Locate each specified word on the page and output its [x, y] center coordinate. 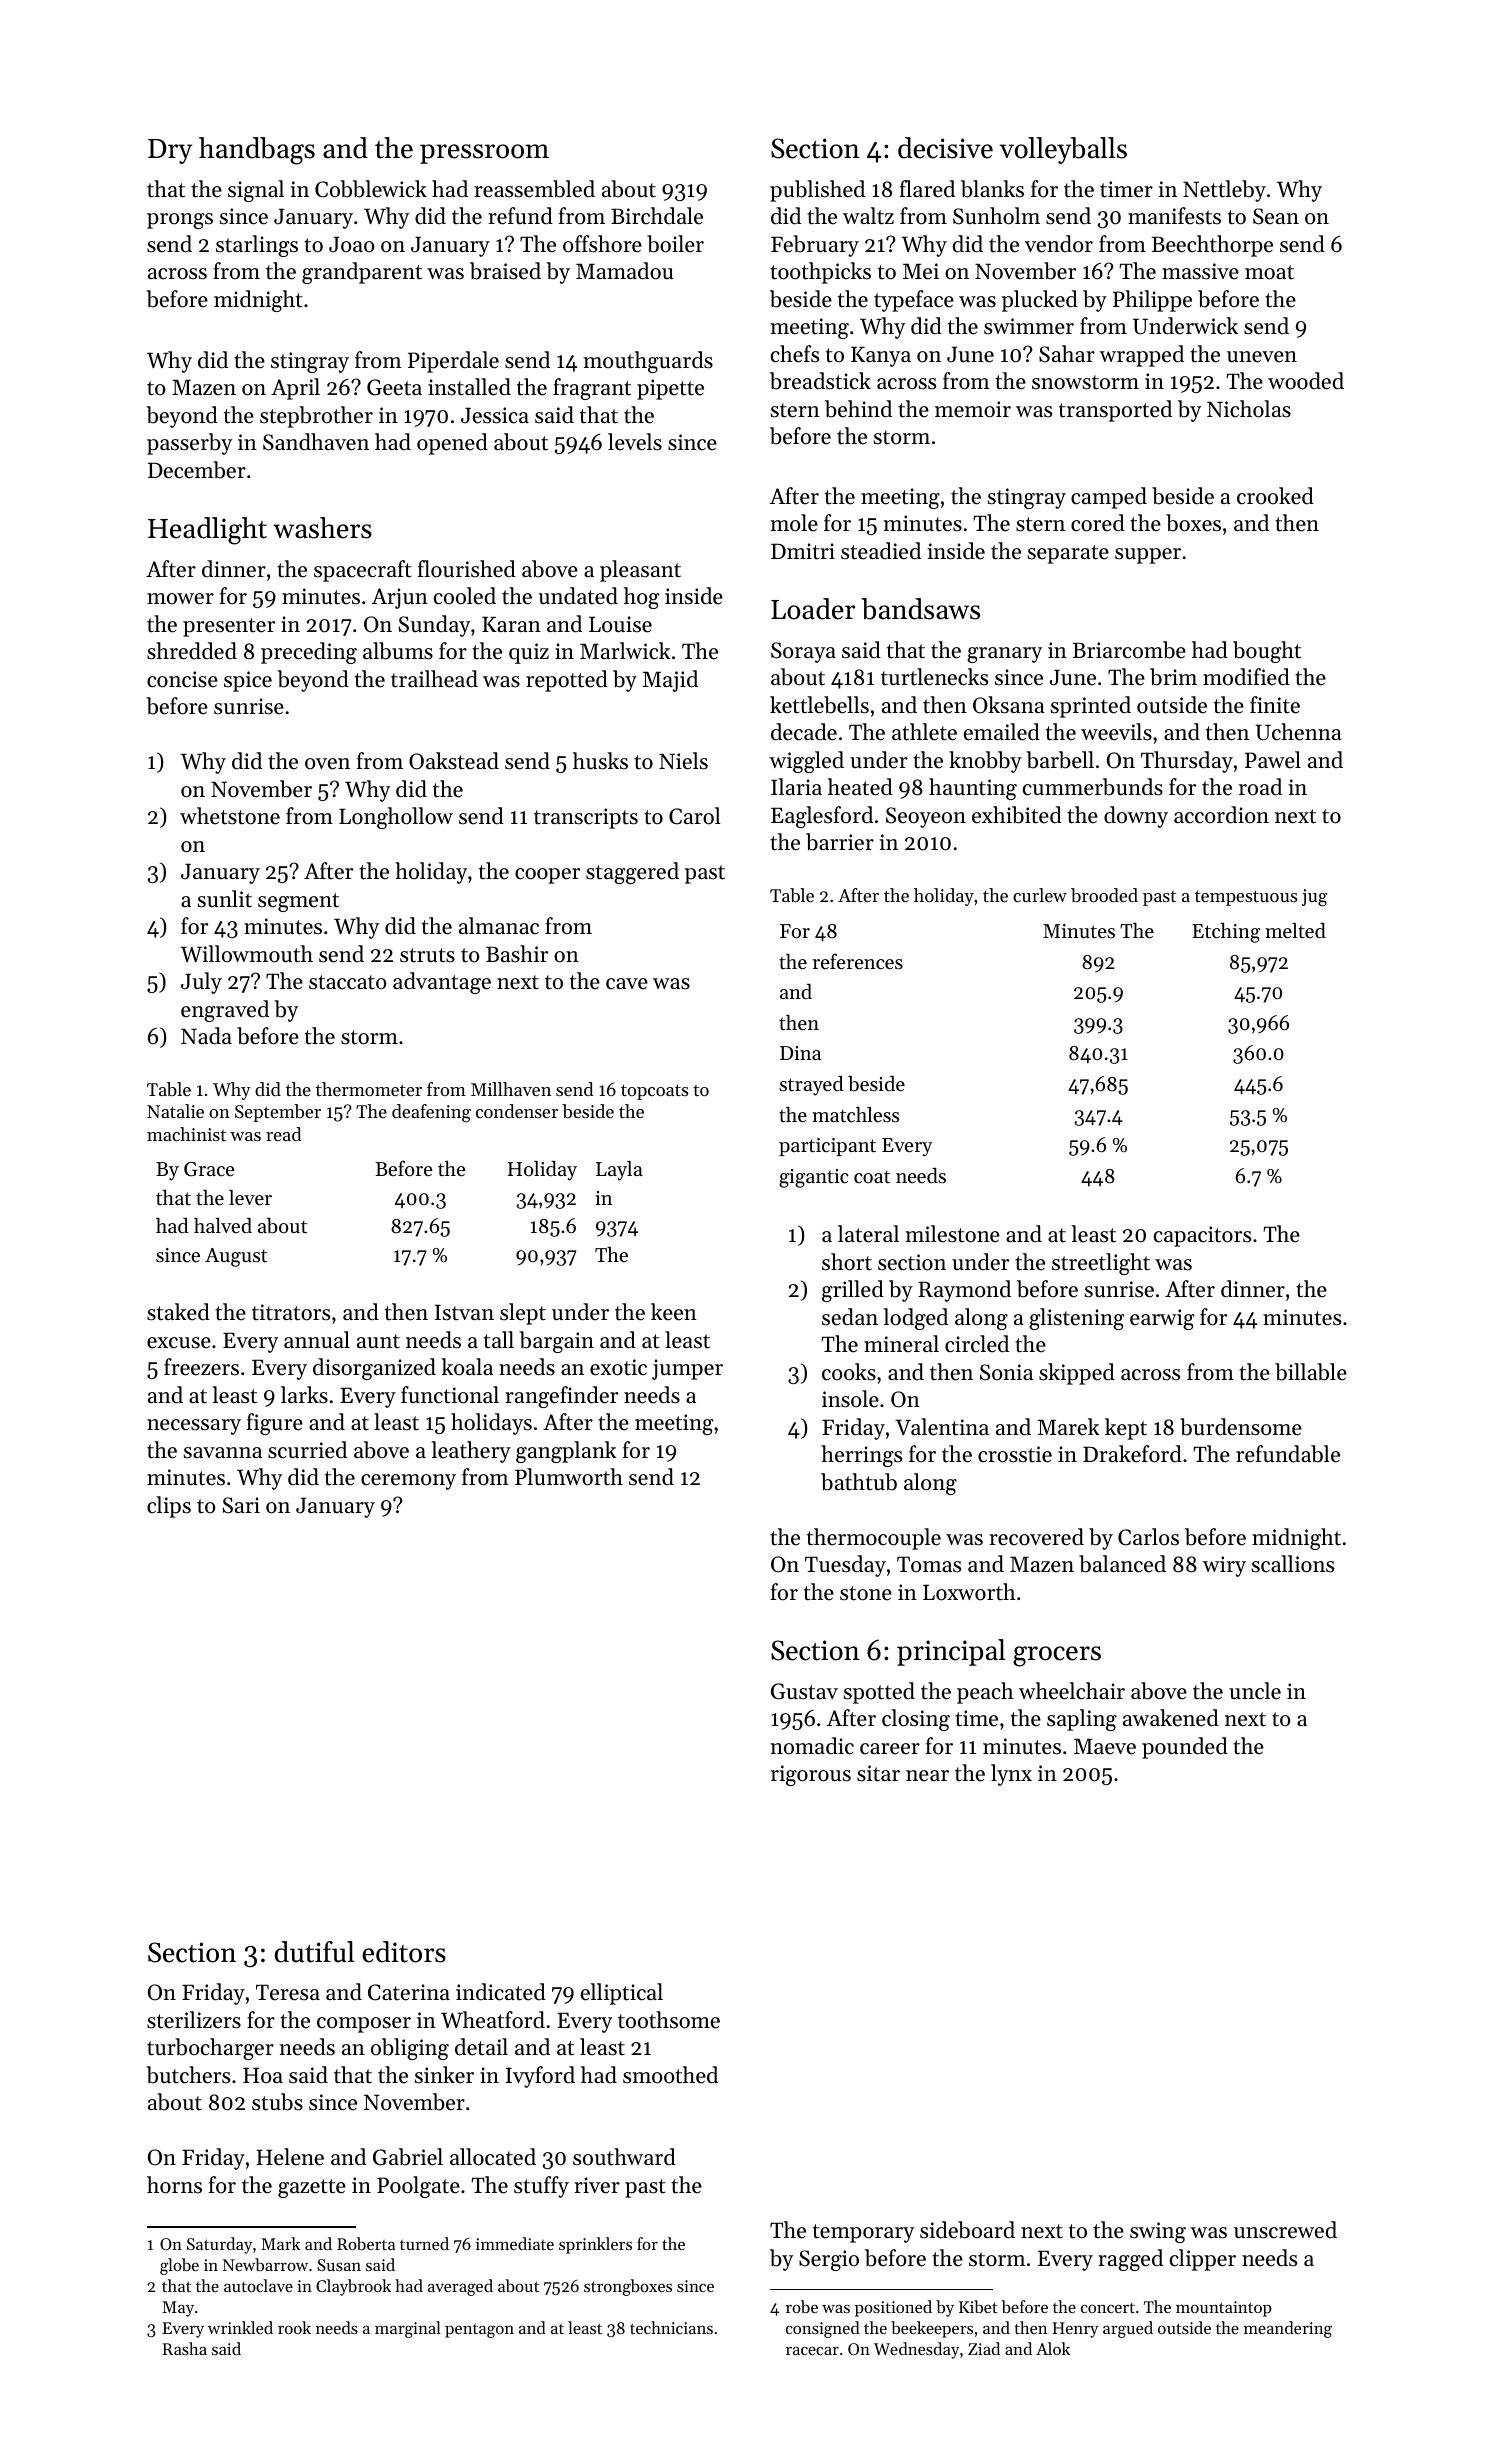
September [278, 1113]
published [817, 191]
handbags [257, 151]
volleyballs [1063, 150]
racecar [812, 2350]
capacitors [1202, 1236]
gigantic [814, 1178]
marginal [408, 2329]
